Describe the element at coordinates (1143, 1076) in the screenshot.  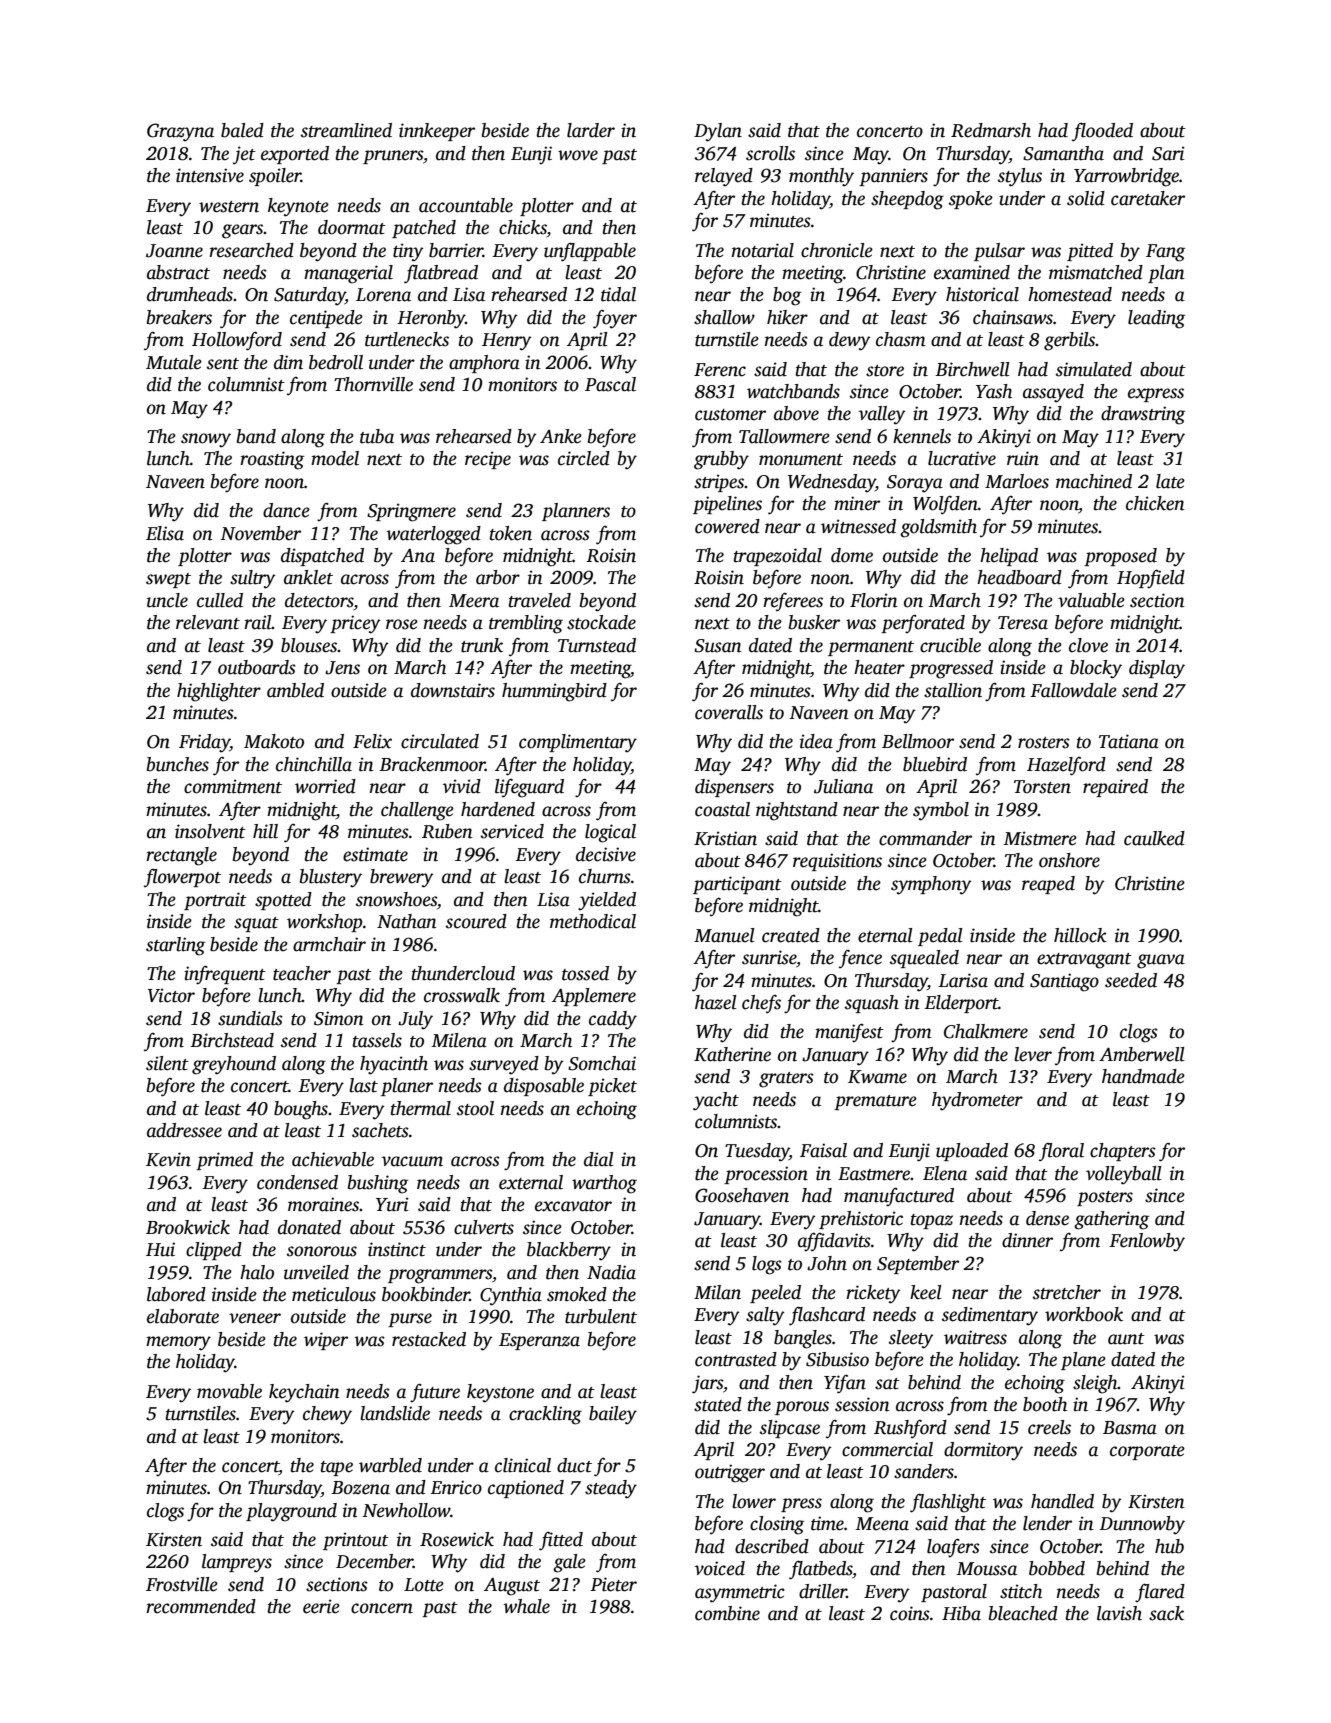
I see `handmade` at that location.
